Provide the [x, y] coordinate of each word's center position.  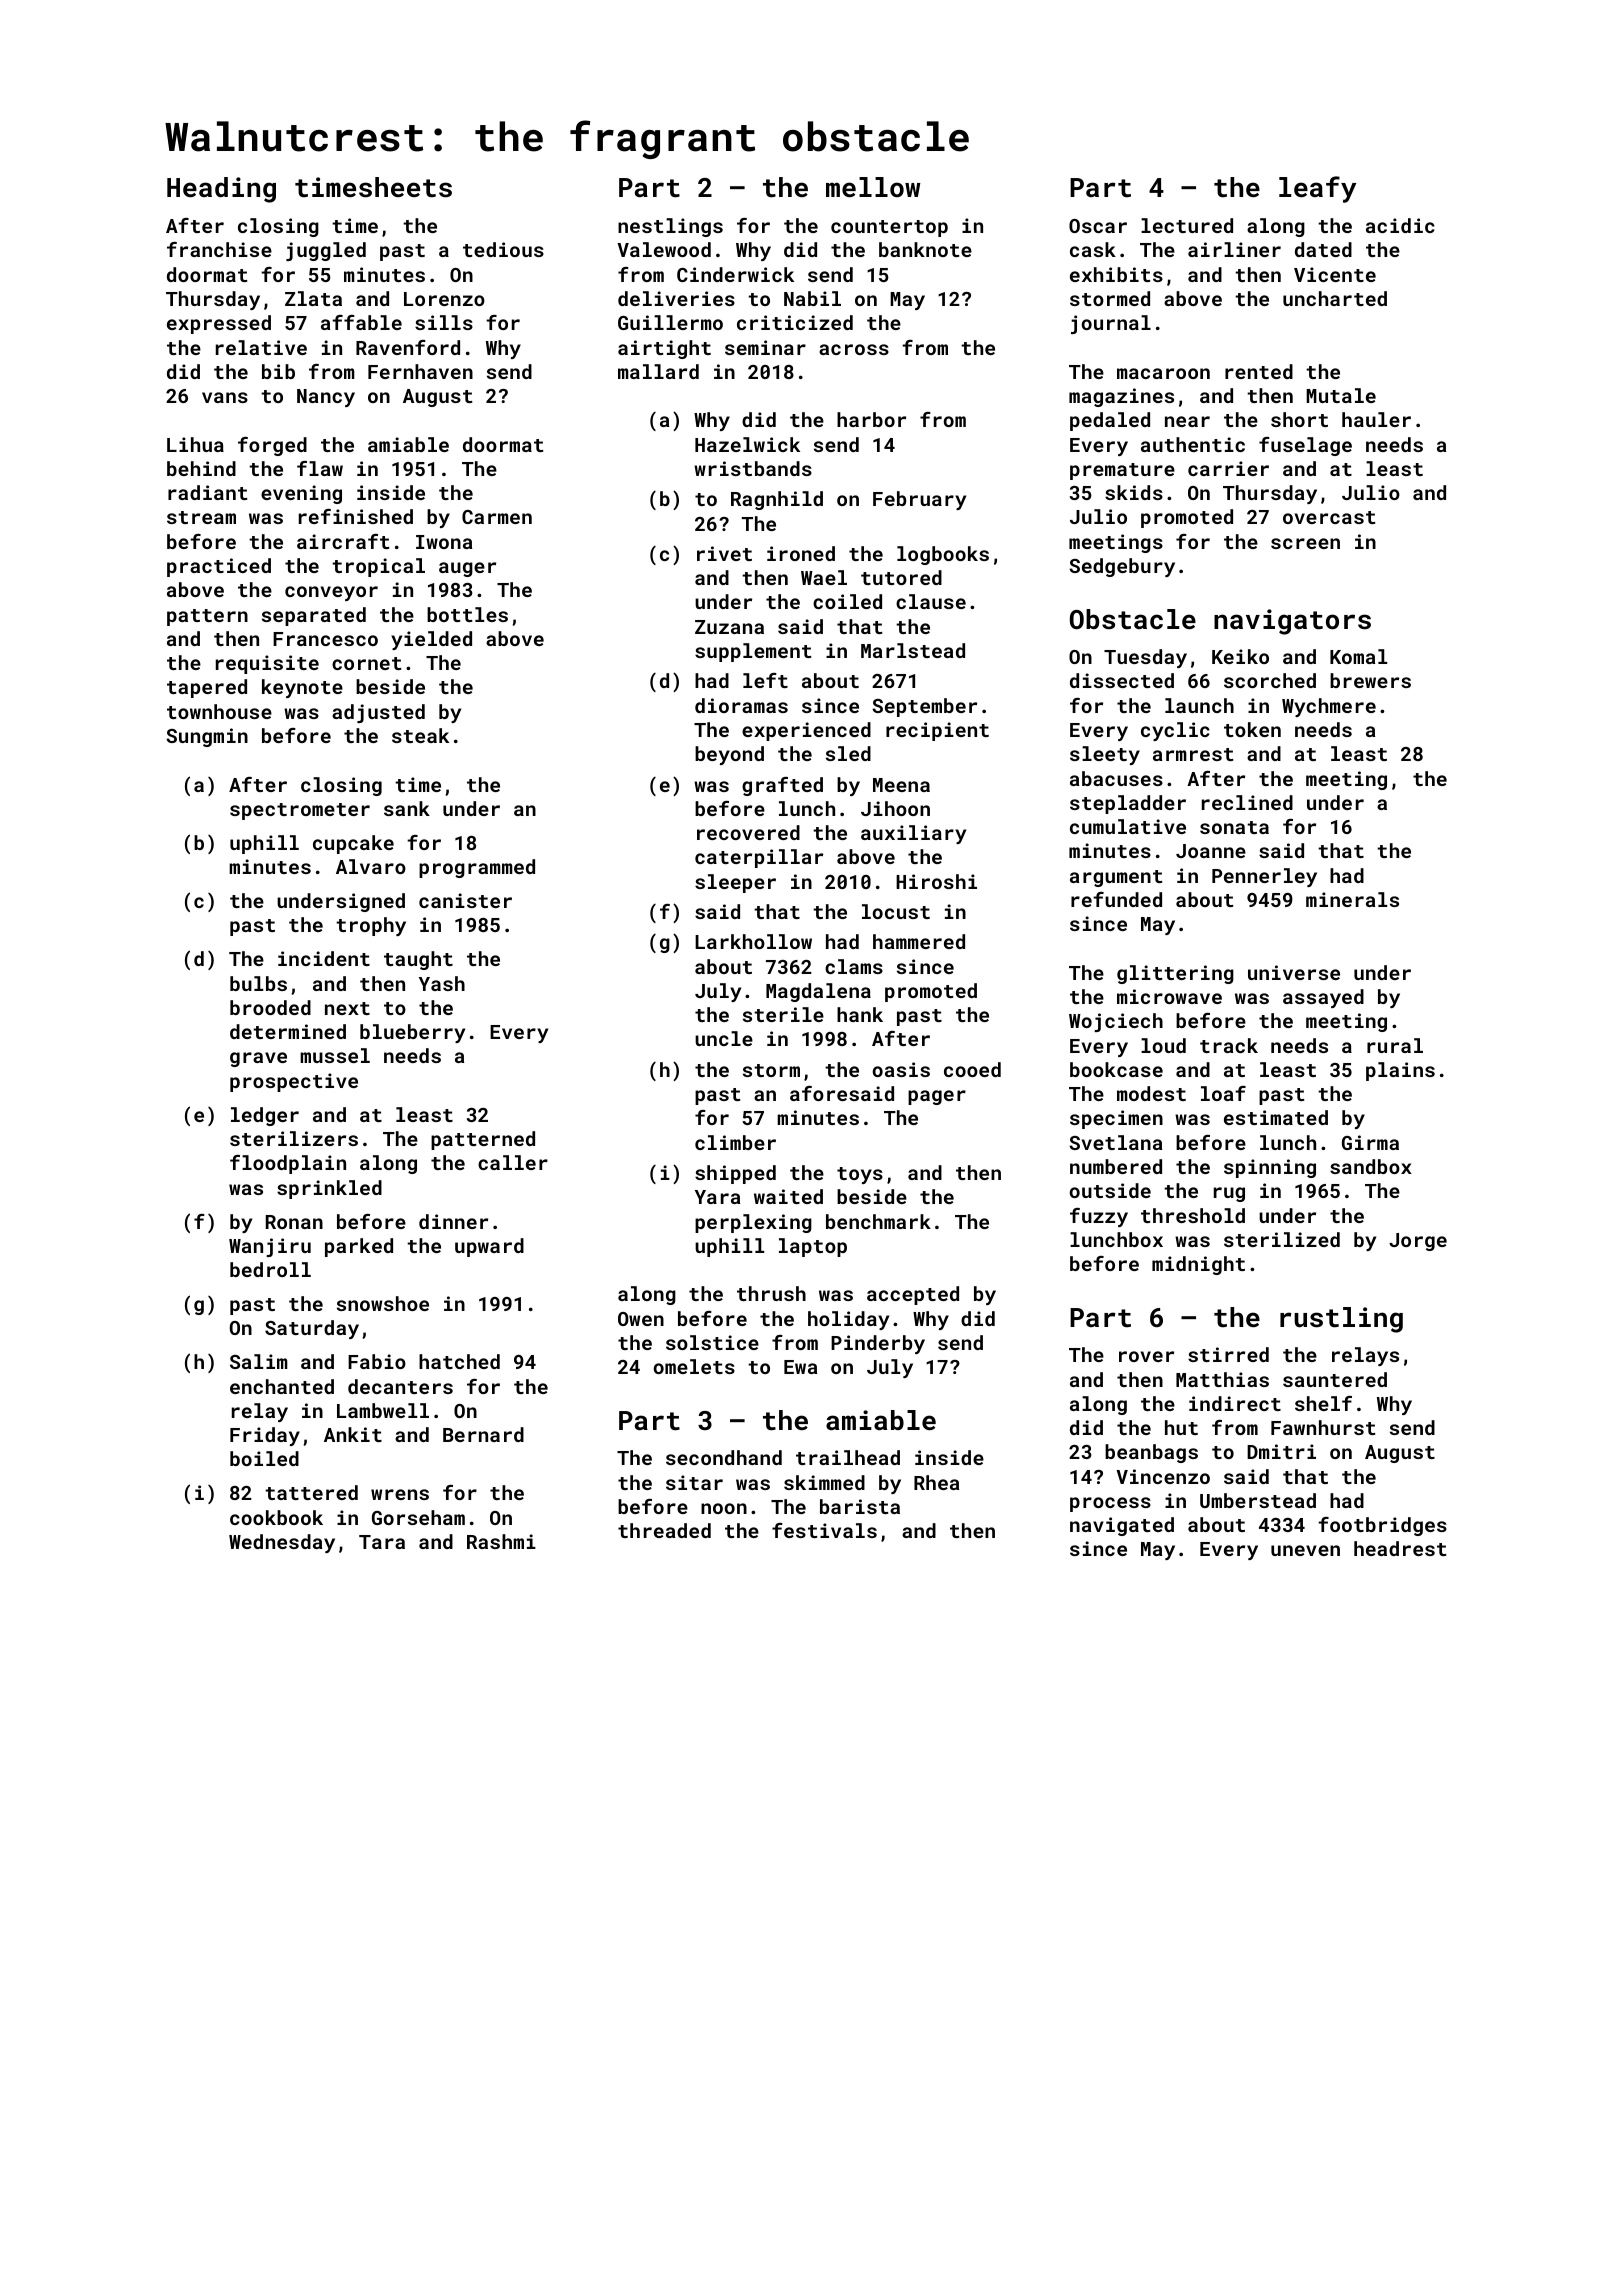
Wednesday [282, 1543]
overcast [1329, 517]
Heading [221, 190]
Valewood [664, 249]
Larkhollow [753, 941]
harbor [871, 419]
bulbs [258, 983]
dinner [453, 1221]
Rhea [936, 1482]
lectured [1187, 225]
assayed [1323, 998]
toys [860, 1175]
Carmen [497, 517]
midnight [1198, 1265]
